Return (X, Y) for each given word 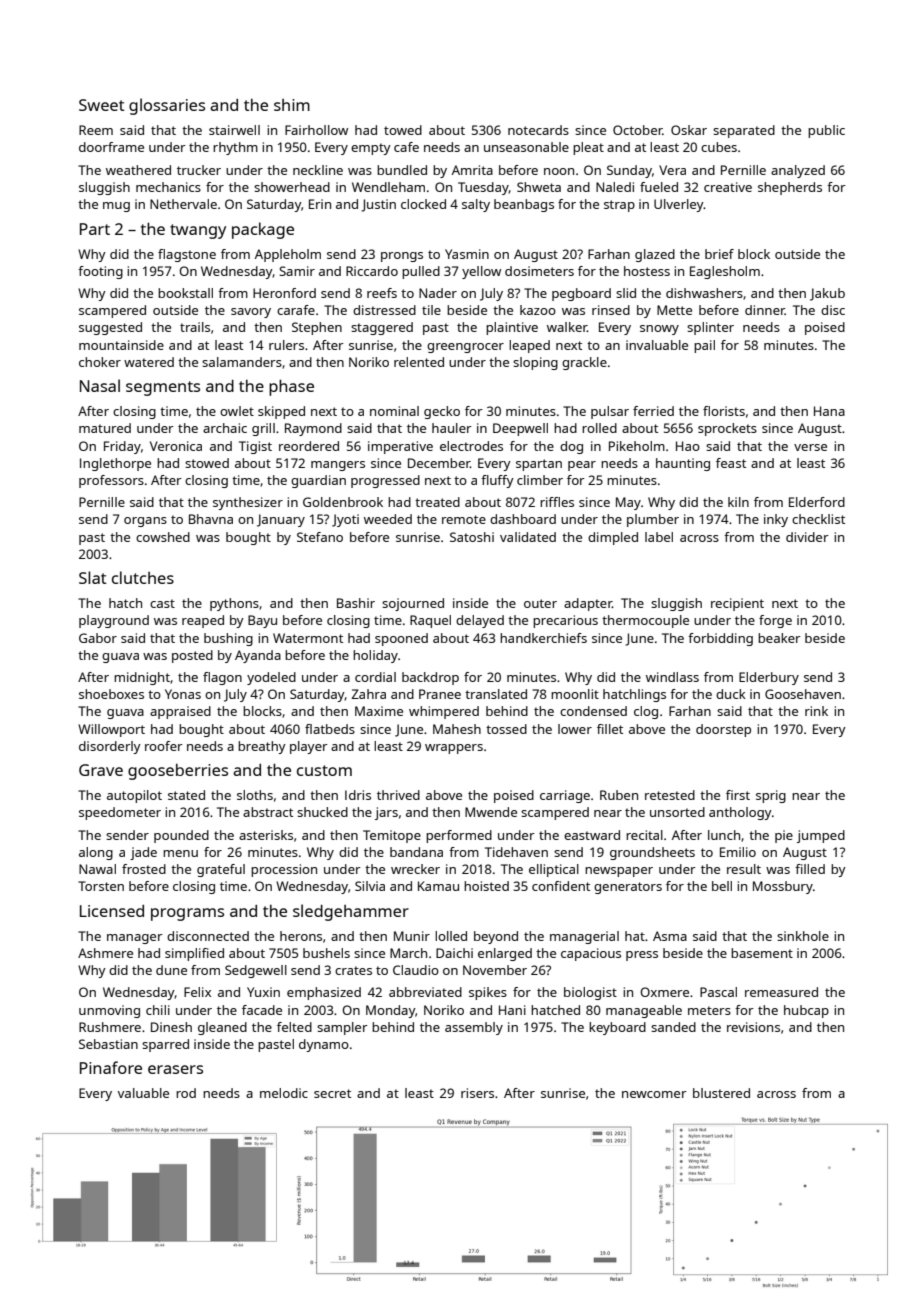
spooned (401, 639)
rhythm (235, 148)
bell (722, 886)
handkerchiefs (543, 638)
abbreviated (425, 992)
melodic (284, 1093)
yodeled (271, 678)
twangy (198, 231)
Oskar (689, 130)
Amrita (472, 170)
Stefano (320, 537)
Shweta (539, 187)
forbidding (720, 639)
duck (731, 694)
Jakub (827, 294)
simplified (194, 954)
